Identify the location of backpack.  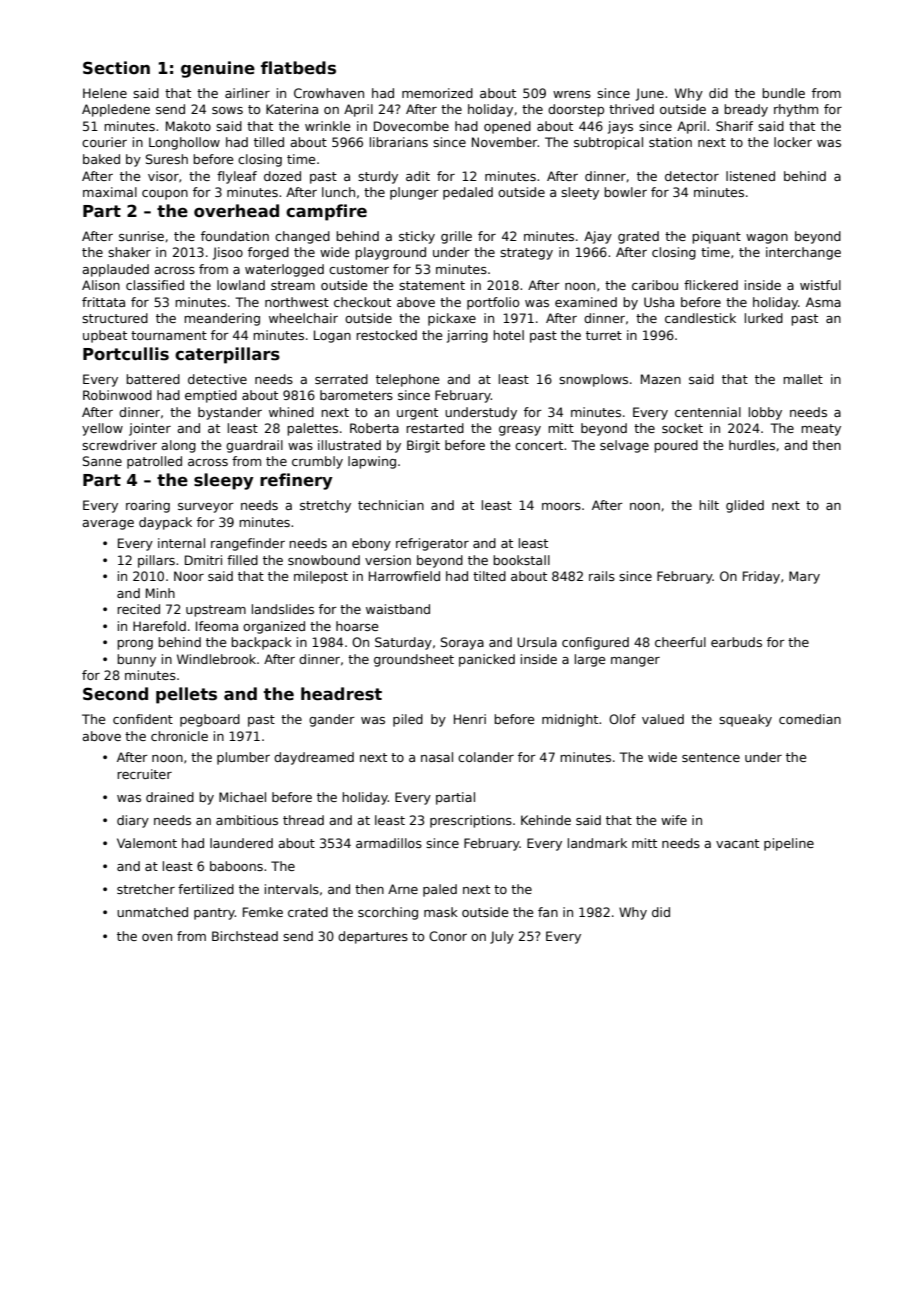
(261, 643).
